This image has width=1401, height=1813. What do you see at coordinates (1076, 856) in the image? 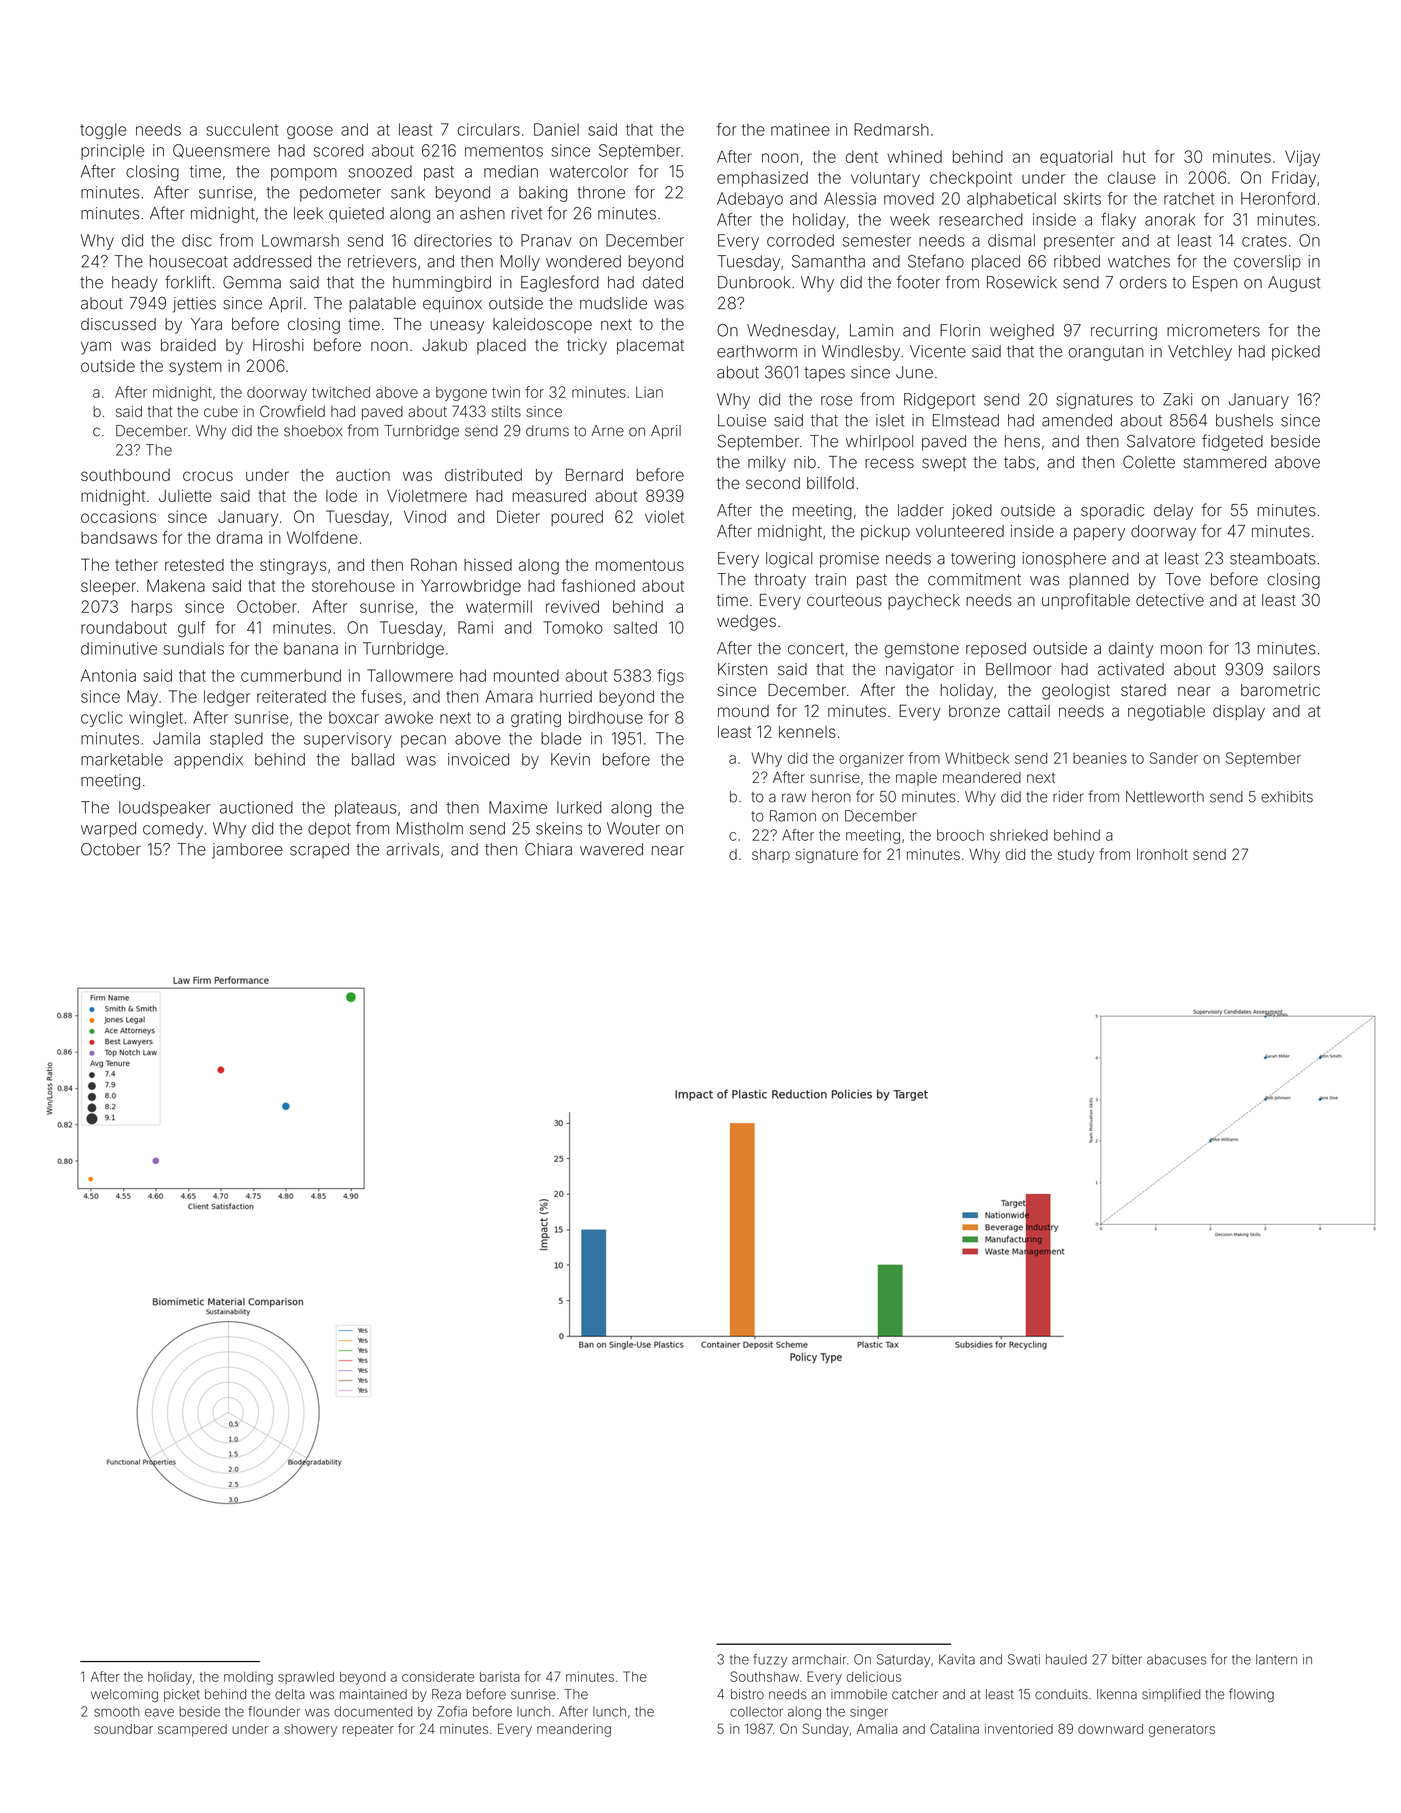
I see `study` at bounding box center [1076, 856].
